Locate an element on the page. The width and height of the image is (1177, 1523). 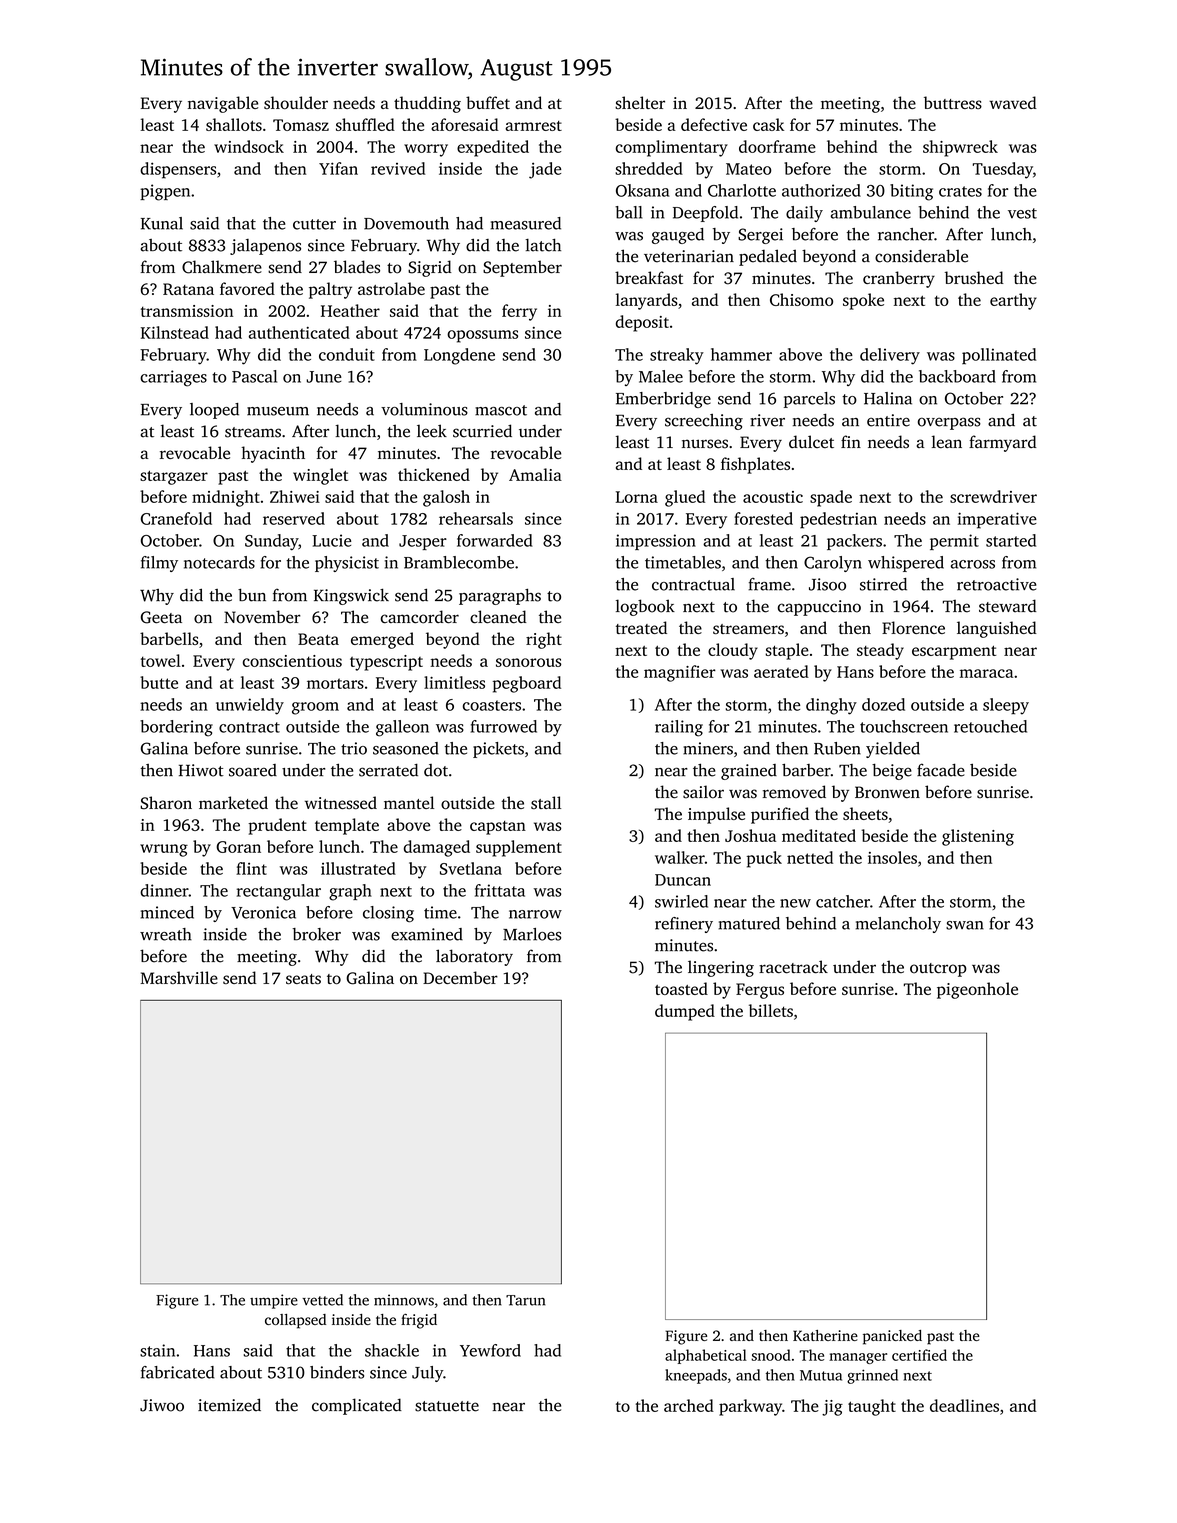
waved is located at coordinates (1013, 102).
